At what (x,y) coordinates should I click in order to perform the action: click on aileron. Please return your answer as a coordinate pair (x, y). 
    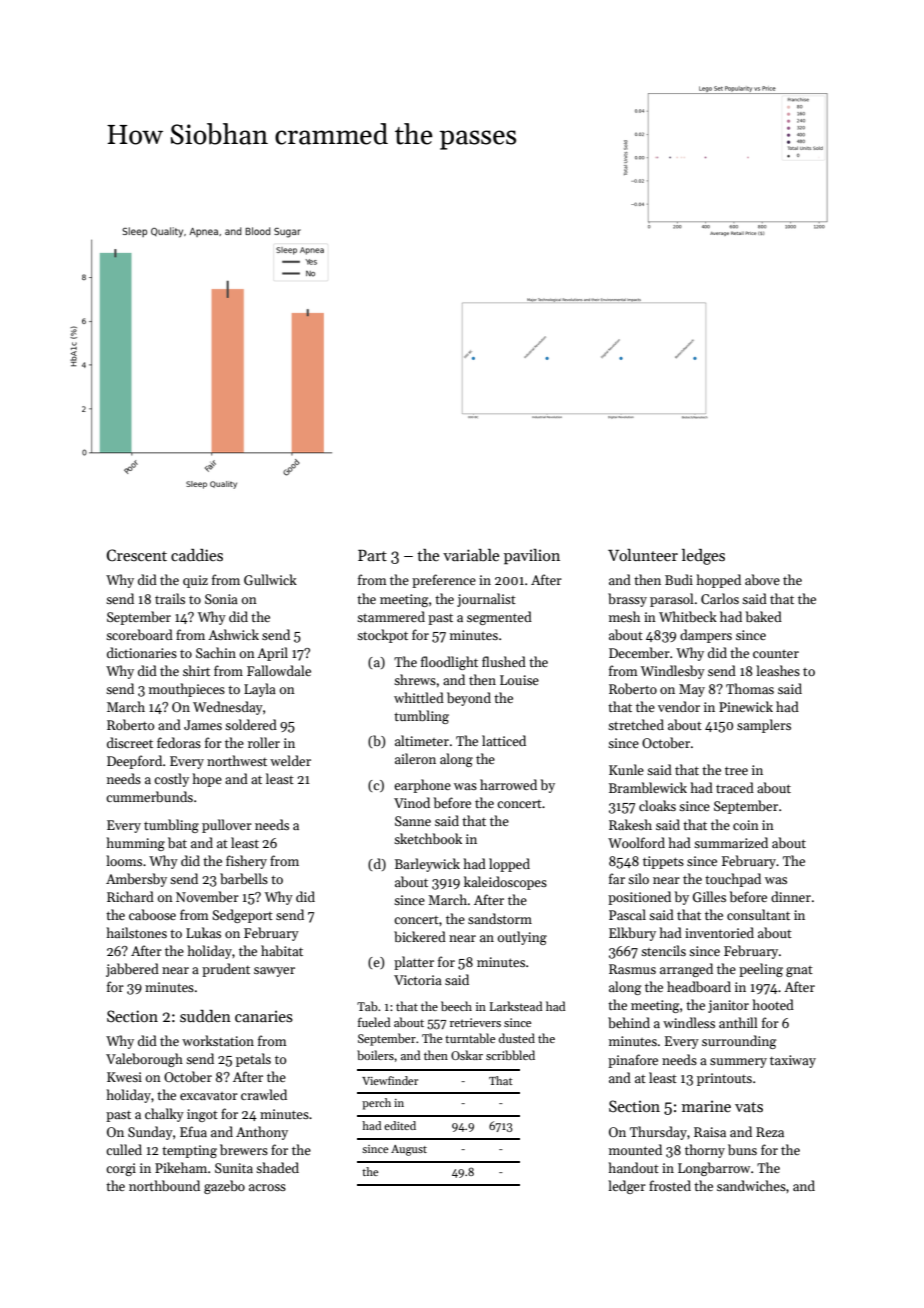
    Looking at the image, I should click on (415, 758).
